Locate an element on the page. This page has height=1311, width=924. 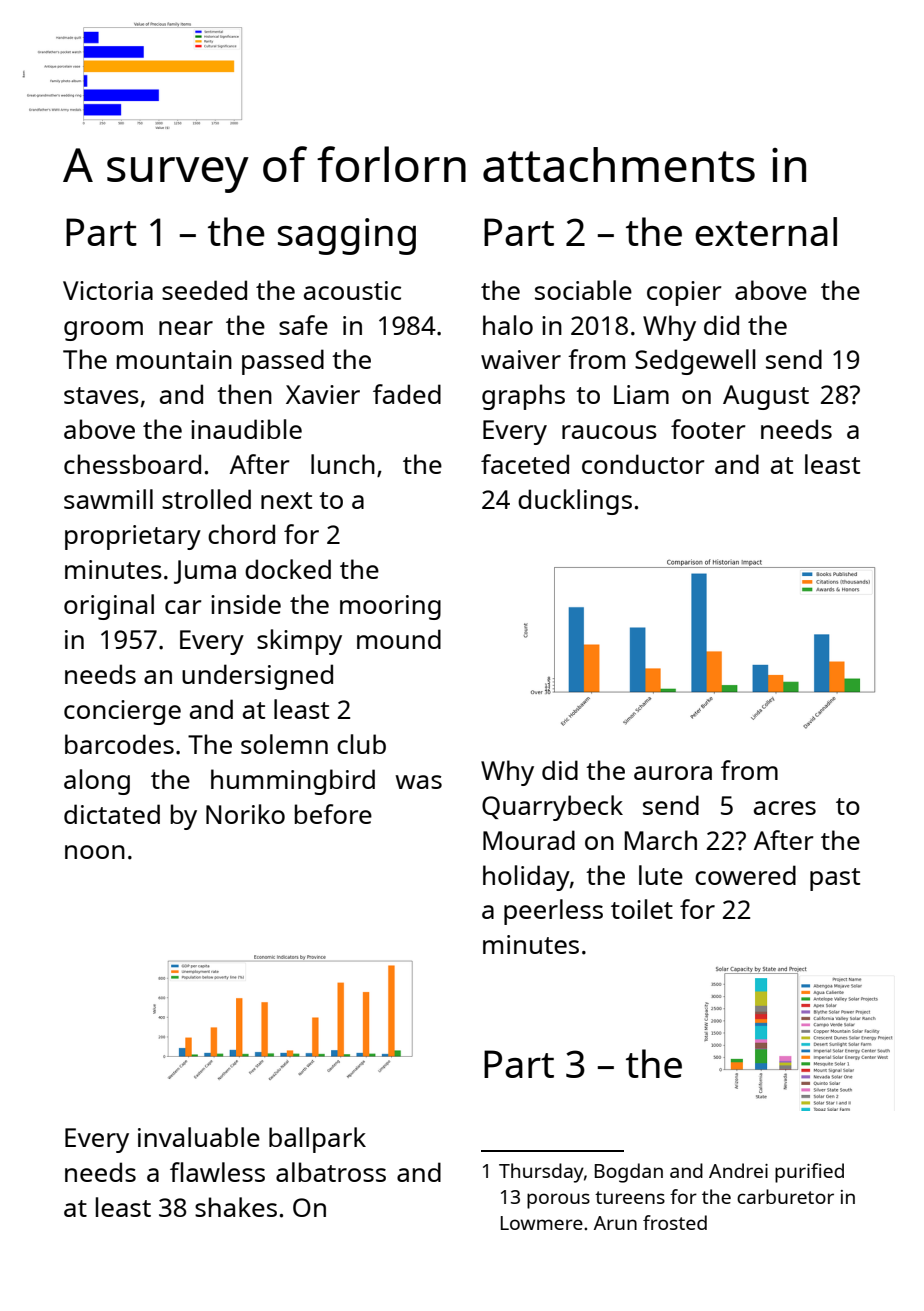
sociable is located at coordinates (583, 290).
